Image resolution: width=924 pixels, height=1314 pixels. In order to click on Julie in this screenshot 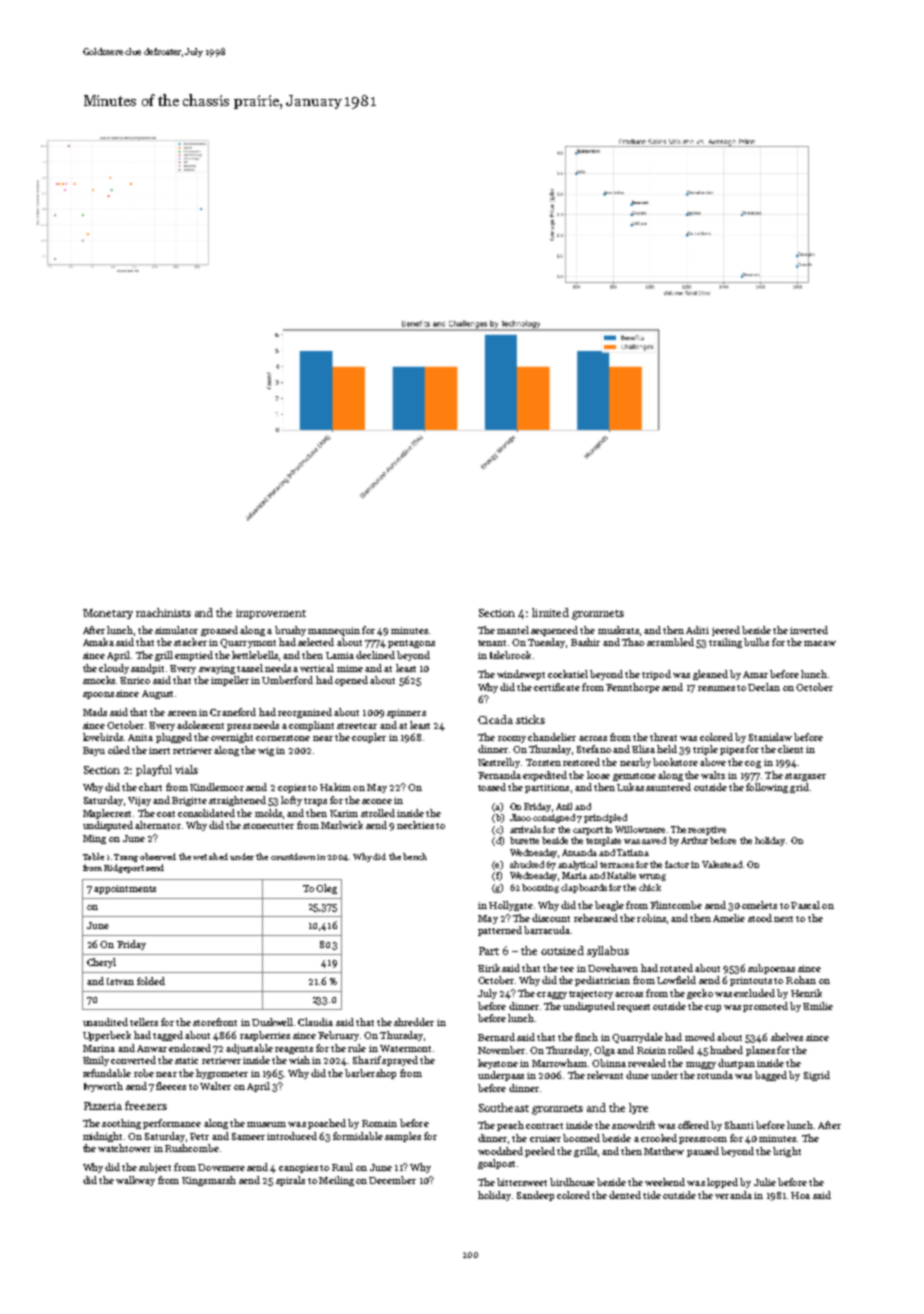, I will do `click(765, 1182)`.
